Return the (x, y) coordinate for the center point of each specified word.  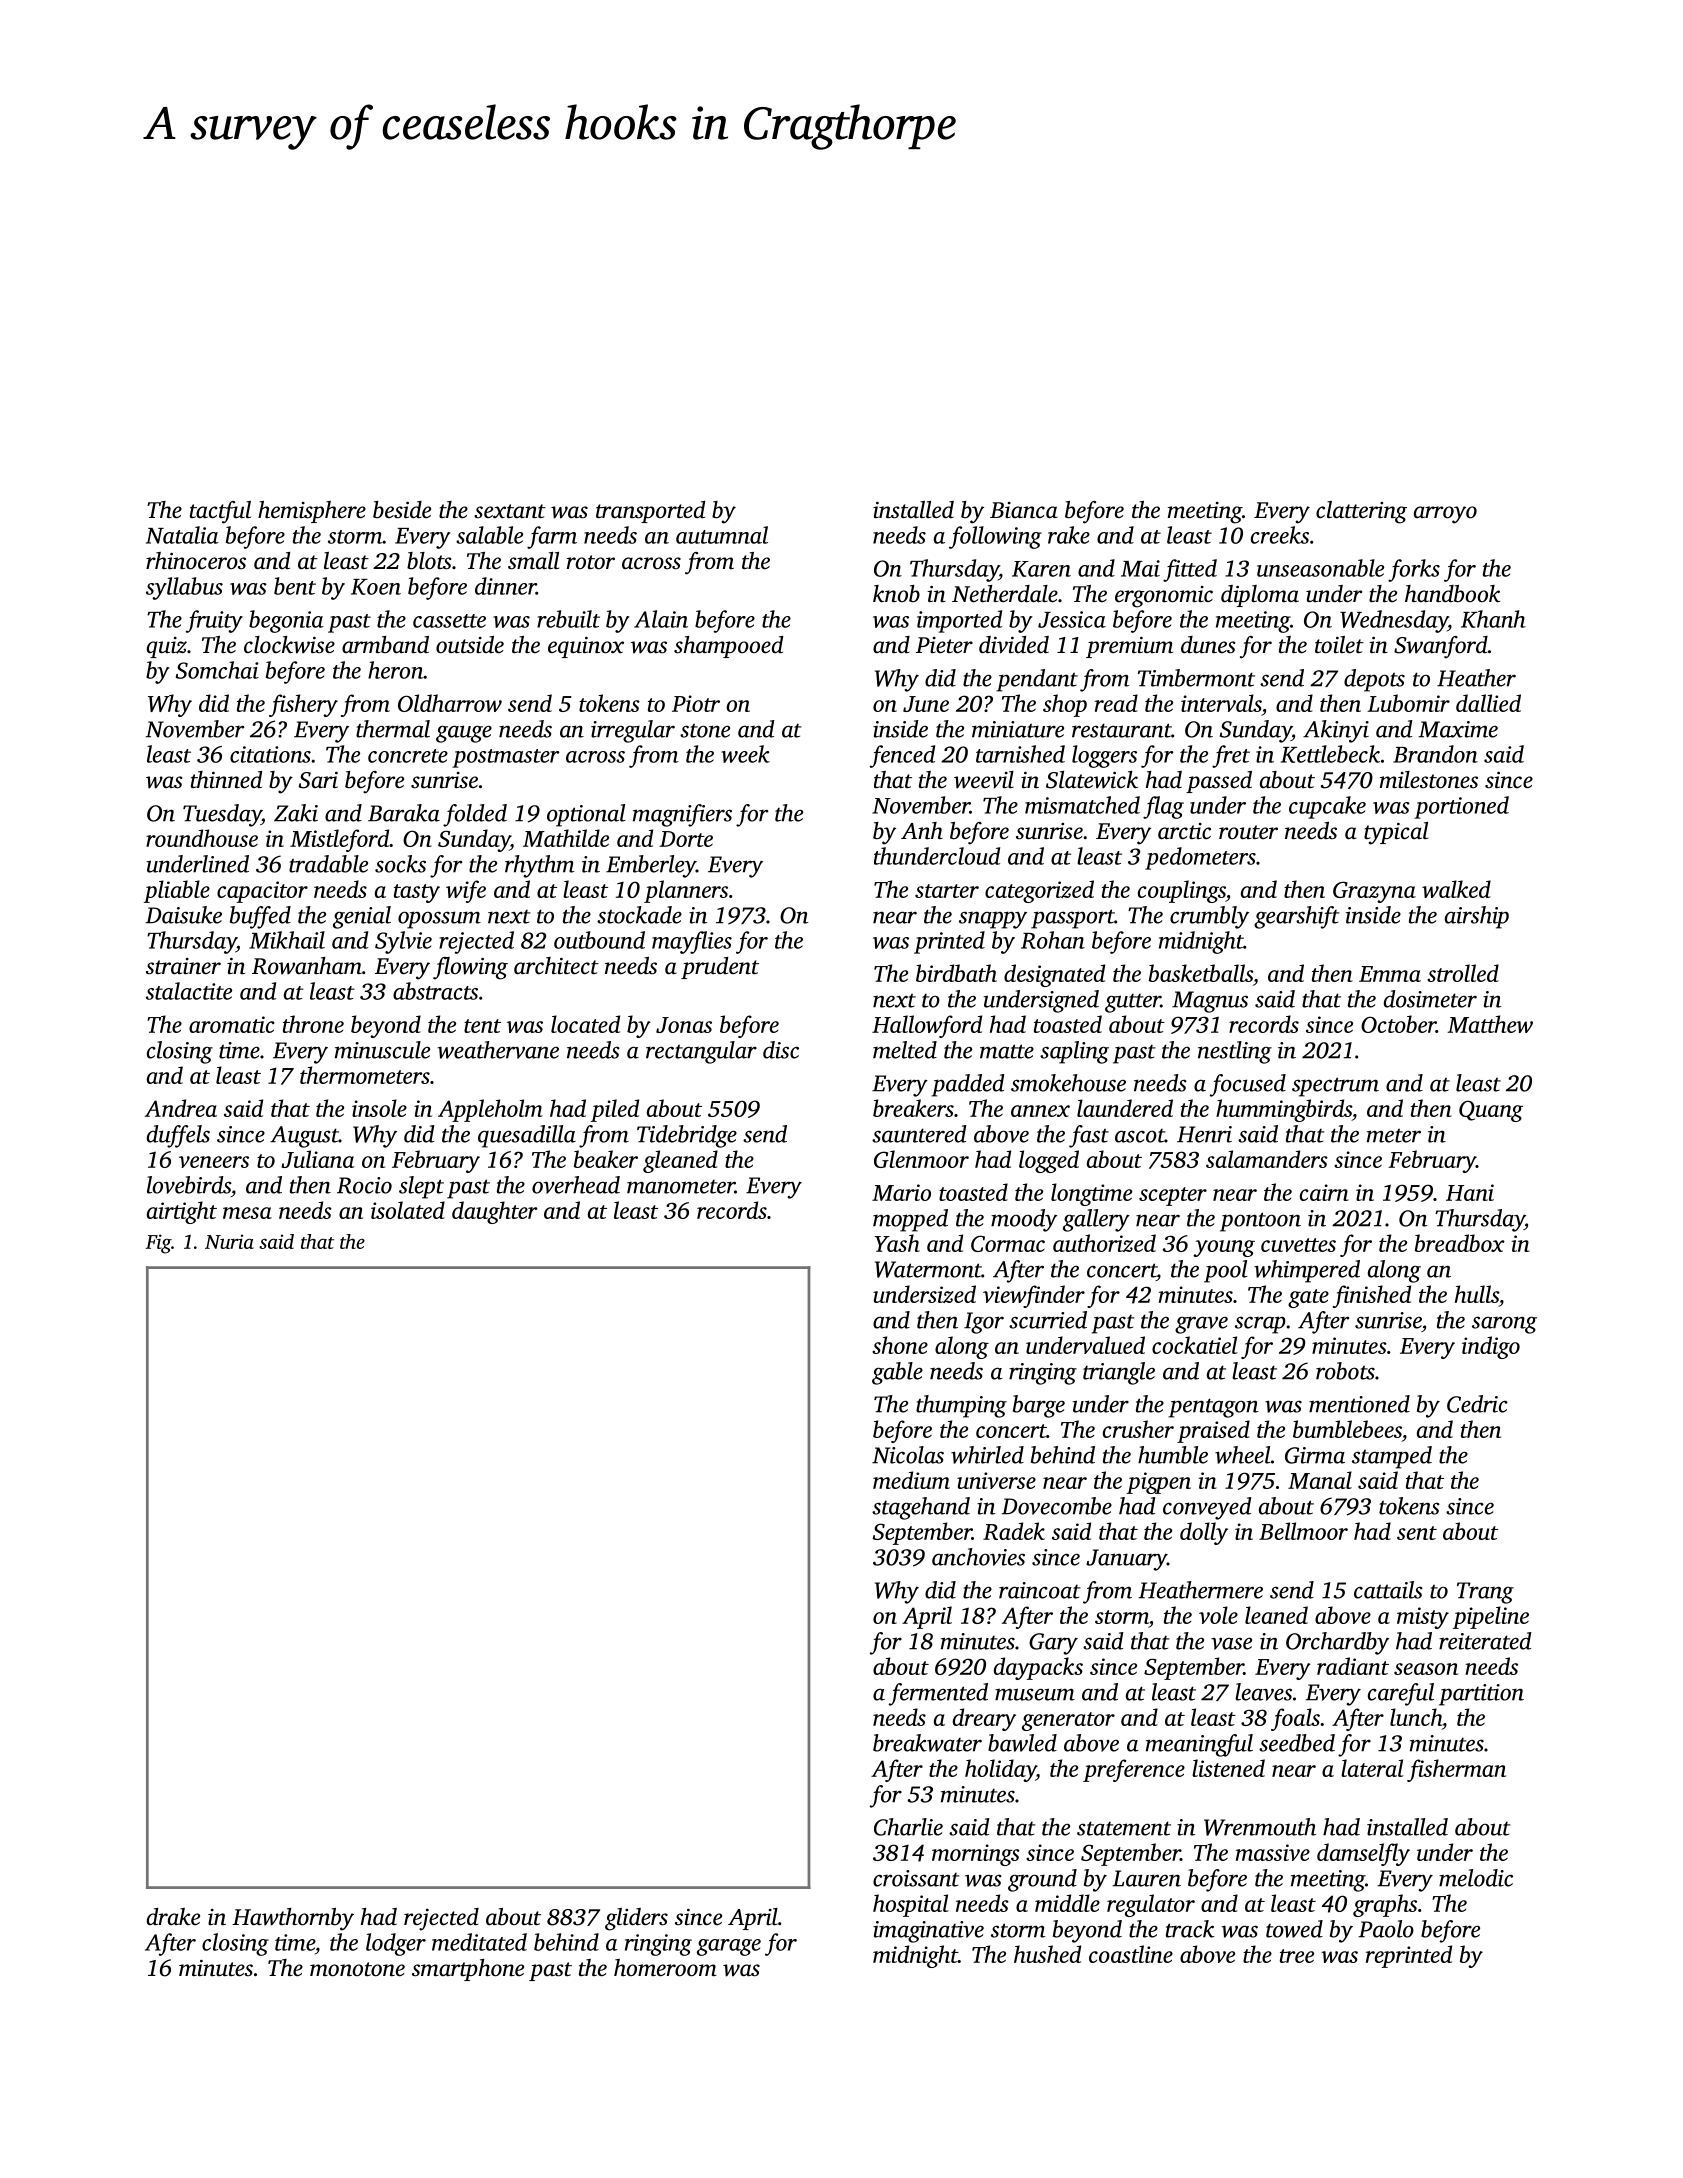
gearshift (1296, 917)
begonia (286, 621)
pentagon (1213, 1408)
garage (729, 1947)
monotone (357, 1969)
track (1190, 1929)
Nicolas (908, 1455)
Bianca (1024, 510)
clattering (1361, 512)
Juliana (317, 1159)
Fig (158, 1244)
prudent (720, 968)
